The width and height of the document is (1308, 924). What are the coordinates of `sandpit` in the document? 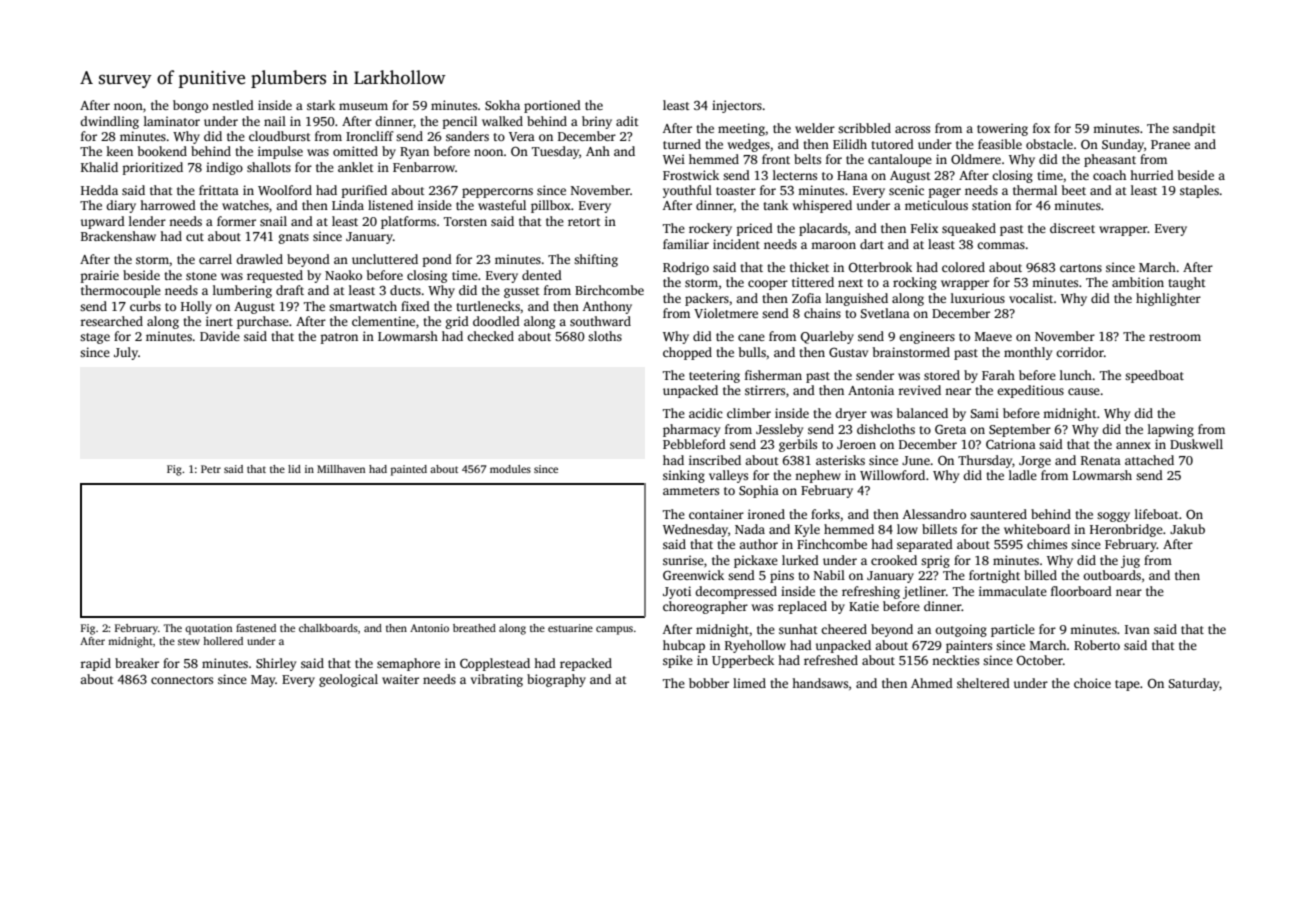 It's located at (1194, 129).
